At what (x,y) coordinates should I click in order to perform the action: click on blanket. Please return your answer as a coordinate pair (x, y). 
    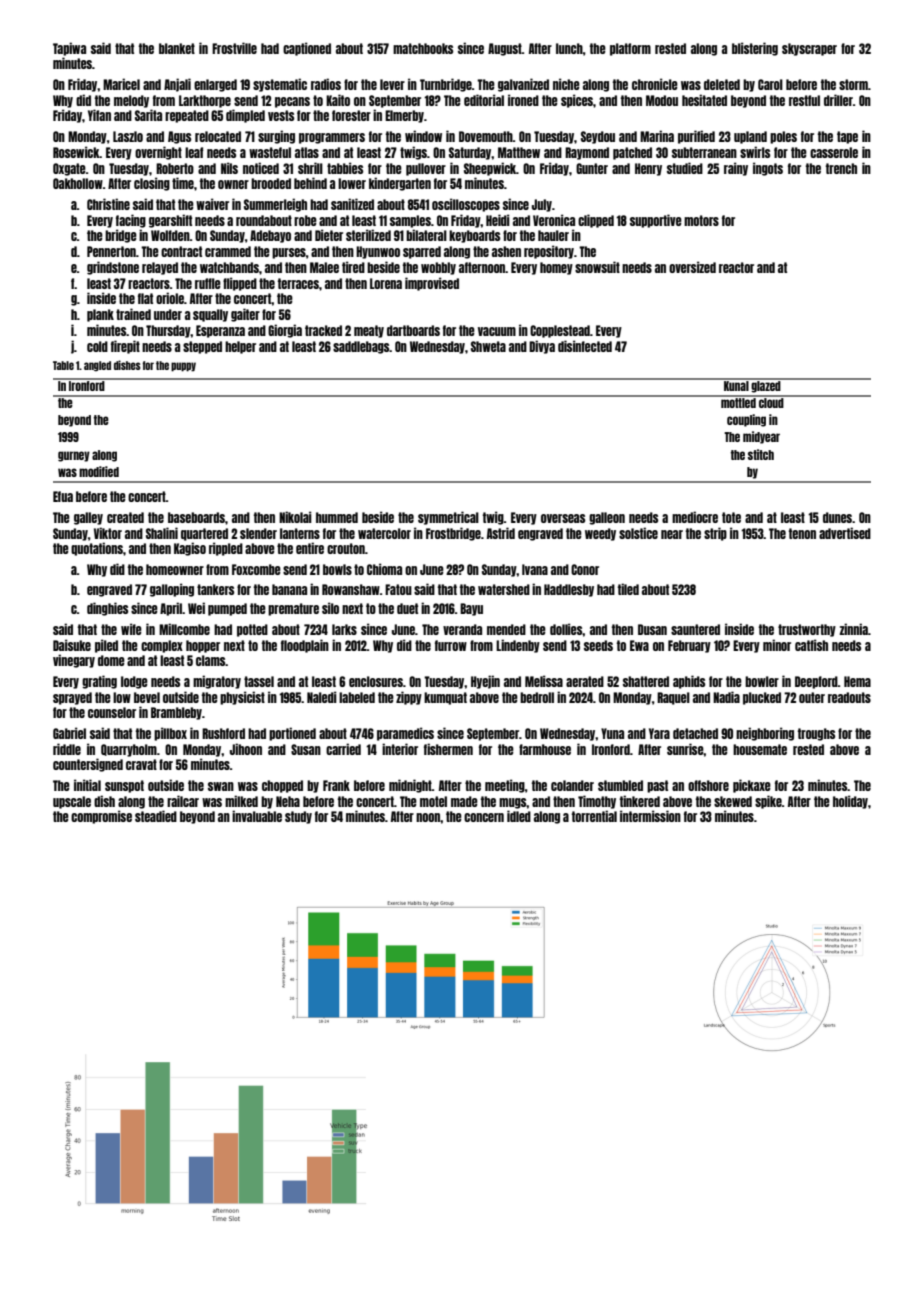
    Looking at the image, I should click on (177, 48).
